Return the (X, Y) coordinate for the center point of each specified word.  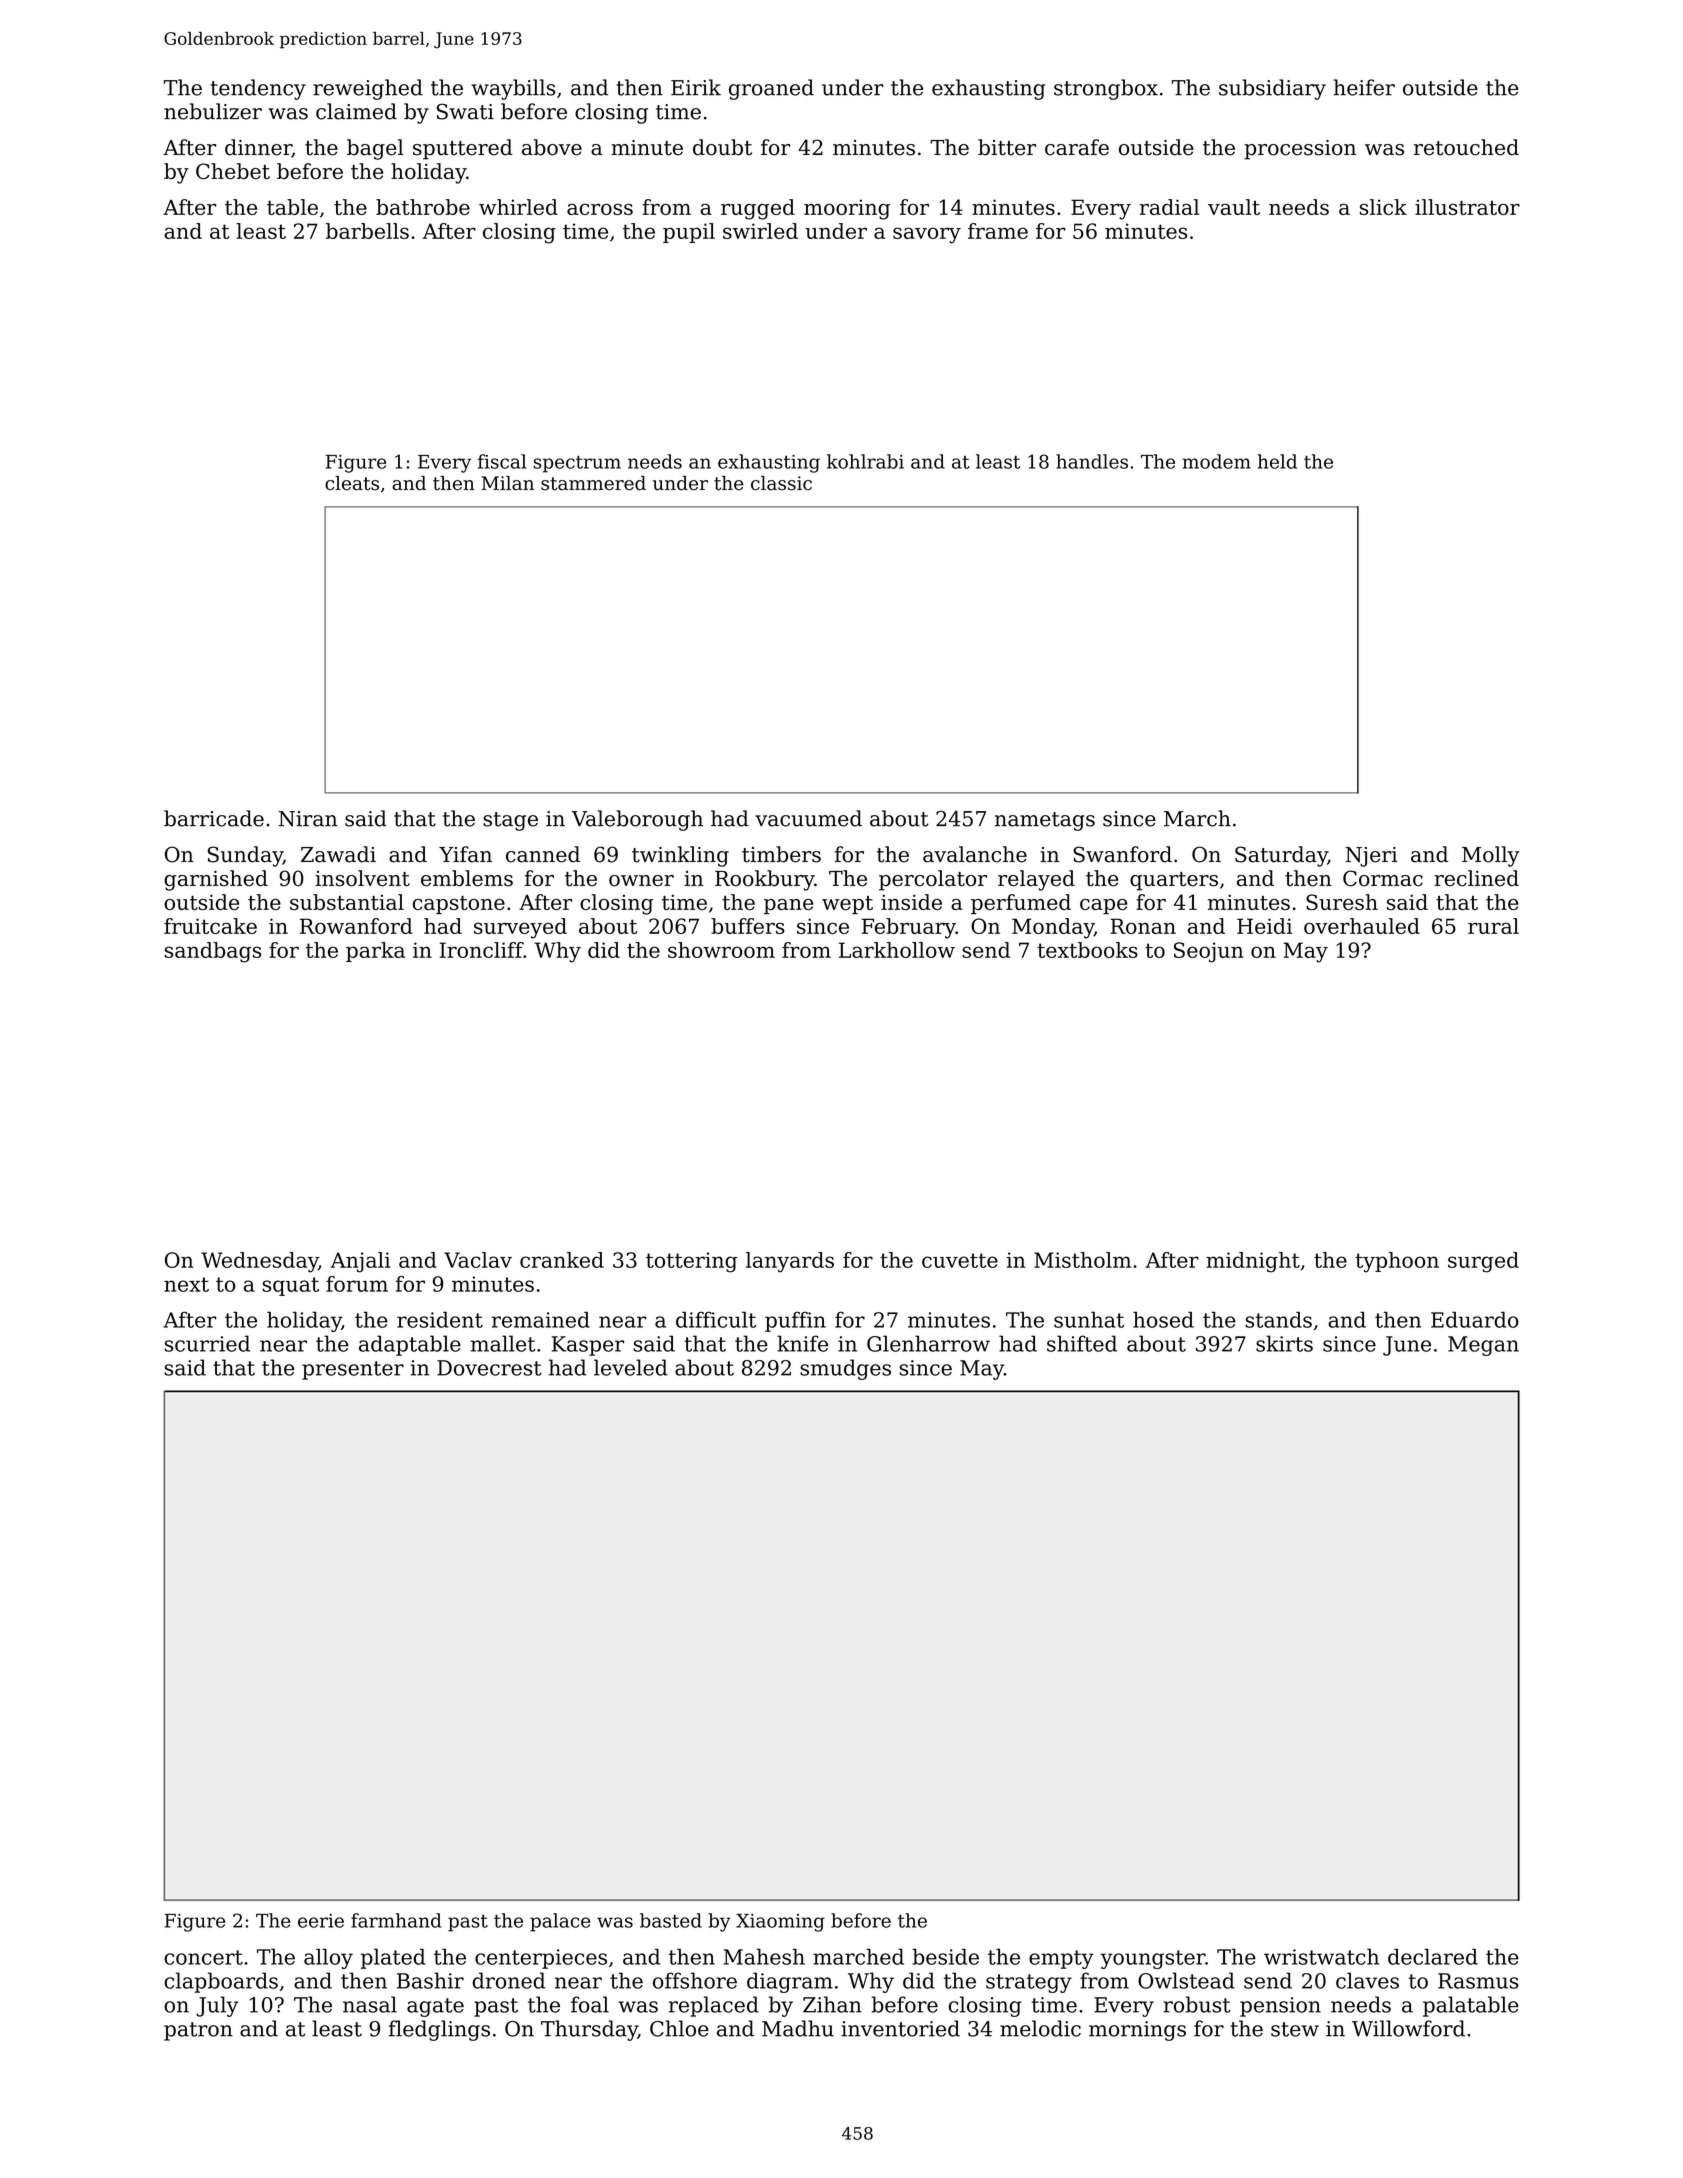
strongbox (1106, 89)
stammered (593, 483)
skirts (1284, 1343)
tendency (258, 89)
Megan (1483, 1346)
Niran (308, 819)
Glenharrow (928, 1343)
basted (671, 1920)
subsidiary (1272, 89)
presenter (353, 1370)
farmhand (396, 1920)
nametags (1045, 821)
